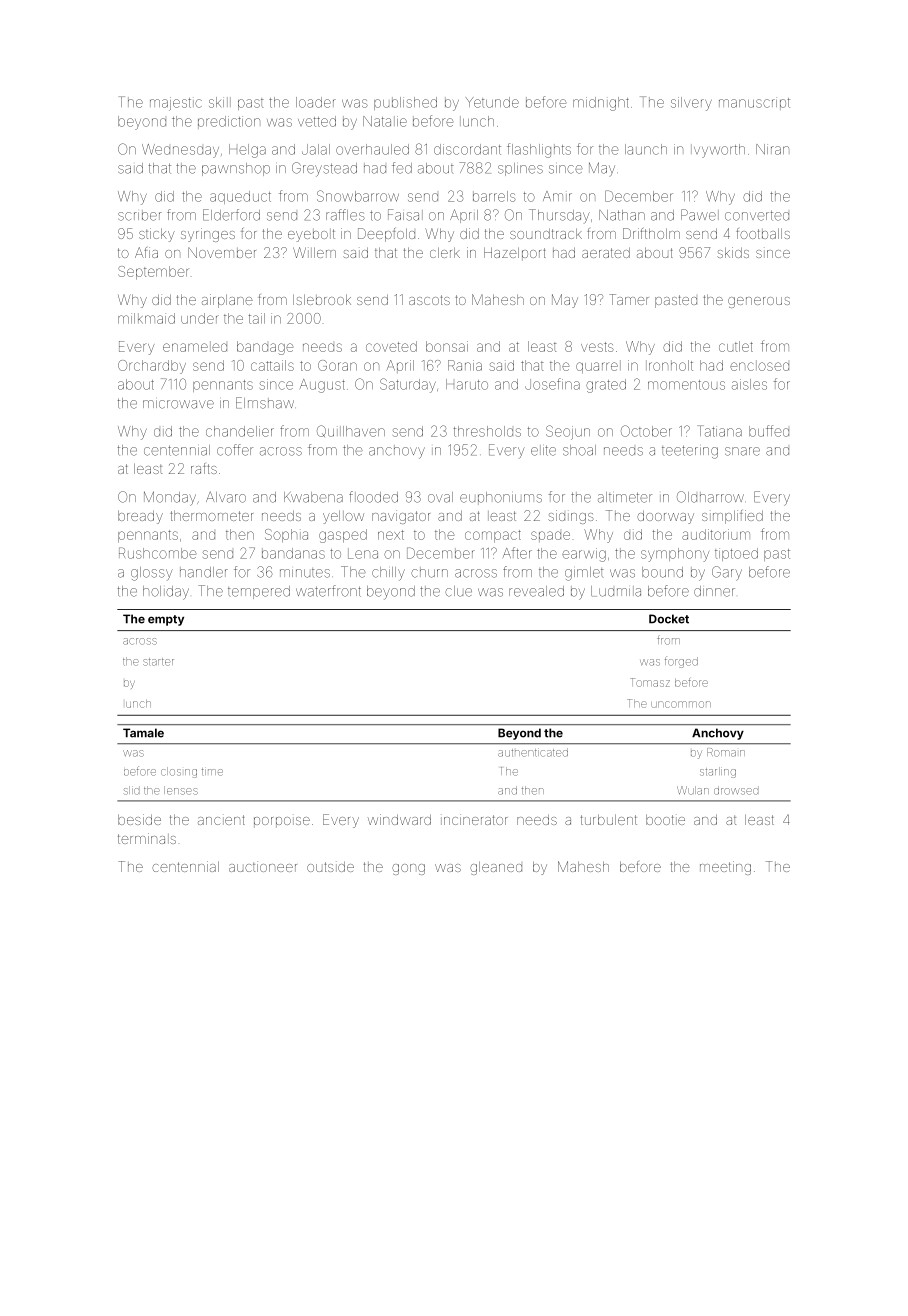 Image resolution: width=908 pixels, height=1316 pixels. Describe the element at coordinates (681, 662) in the document. I see `forged` at that location.
